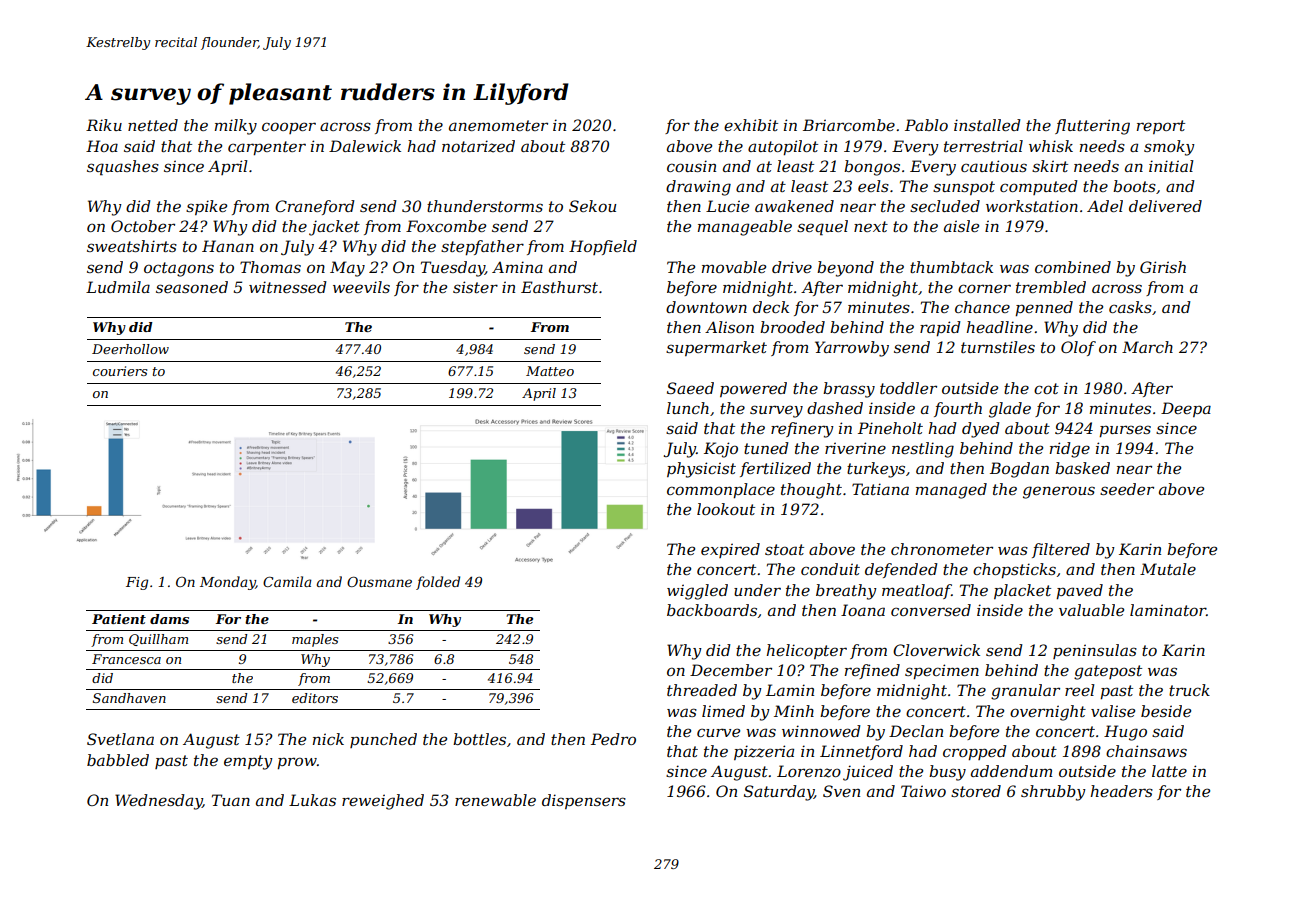 This document has width=1308, height=924. What do you see at coordinates (130, 349) in the document?
I see `Deerhollow` at bounding box center [130, 349].
